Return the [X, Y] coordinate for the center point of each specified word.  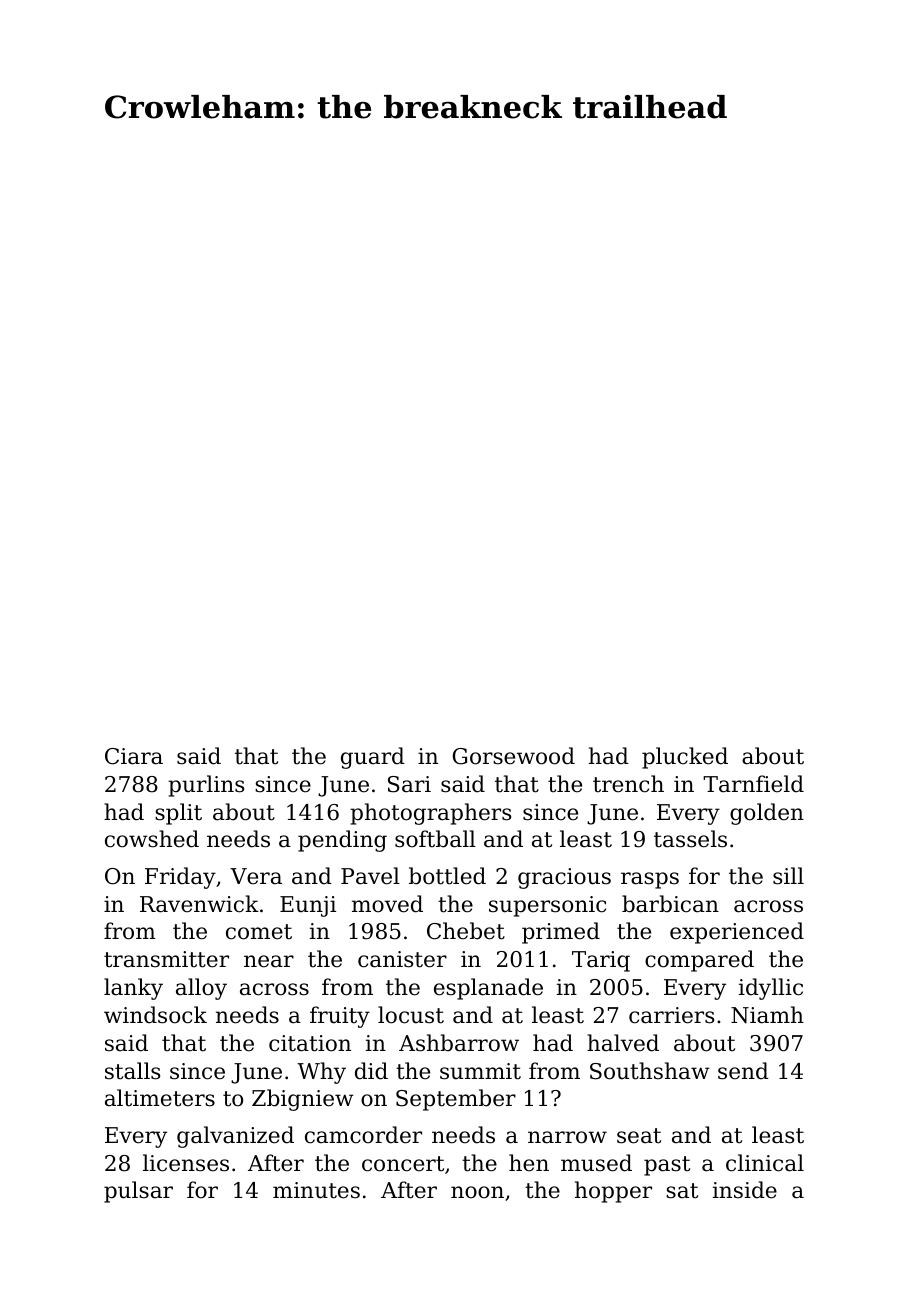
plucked [685, 758]
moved [387, 904]
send [743, 1071]
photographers [430, 814]
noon [477, 1192]
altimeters [160, 1098]
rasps [650, 880]
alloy [201, 989]
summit [480, 1071]
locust [411, 1015]
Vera [256, 876]
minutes [316, 1190]
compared [699, 961]
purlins [206, 786]
